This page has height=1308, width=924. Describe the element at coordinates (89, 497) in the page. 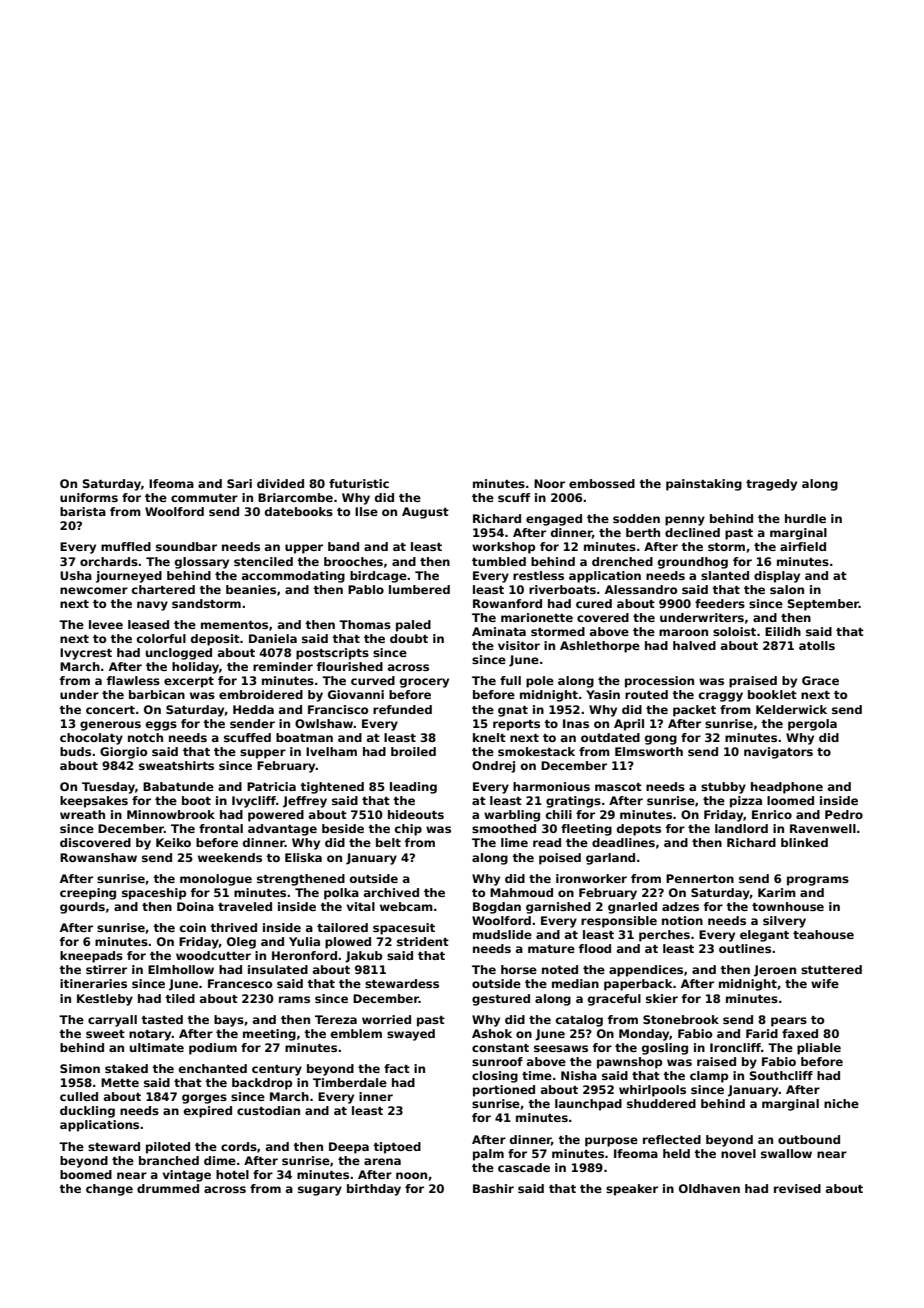

I see `uniforms` at that location.
